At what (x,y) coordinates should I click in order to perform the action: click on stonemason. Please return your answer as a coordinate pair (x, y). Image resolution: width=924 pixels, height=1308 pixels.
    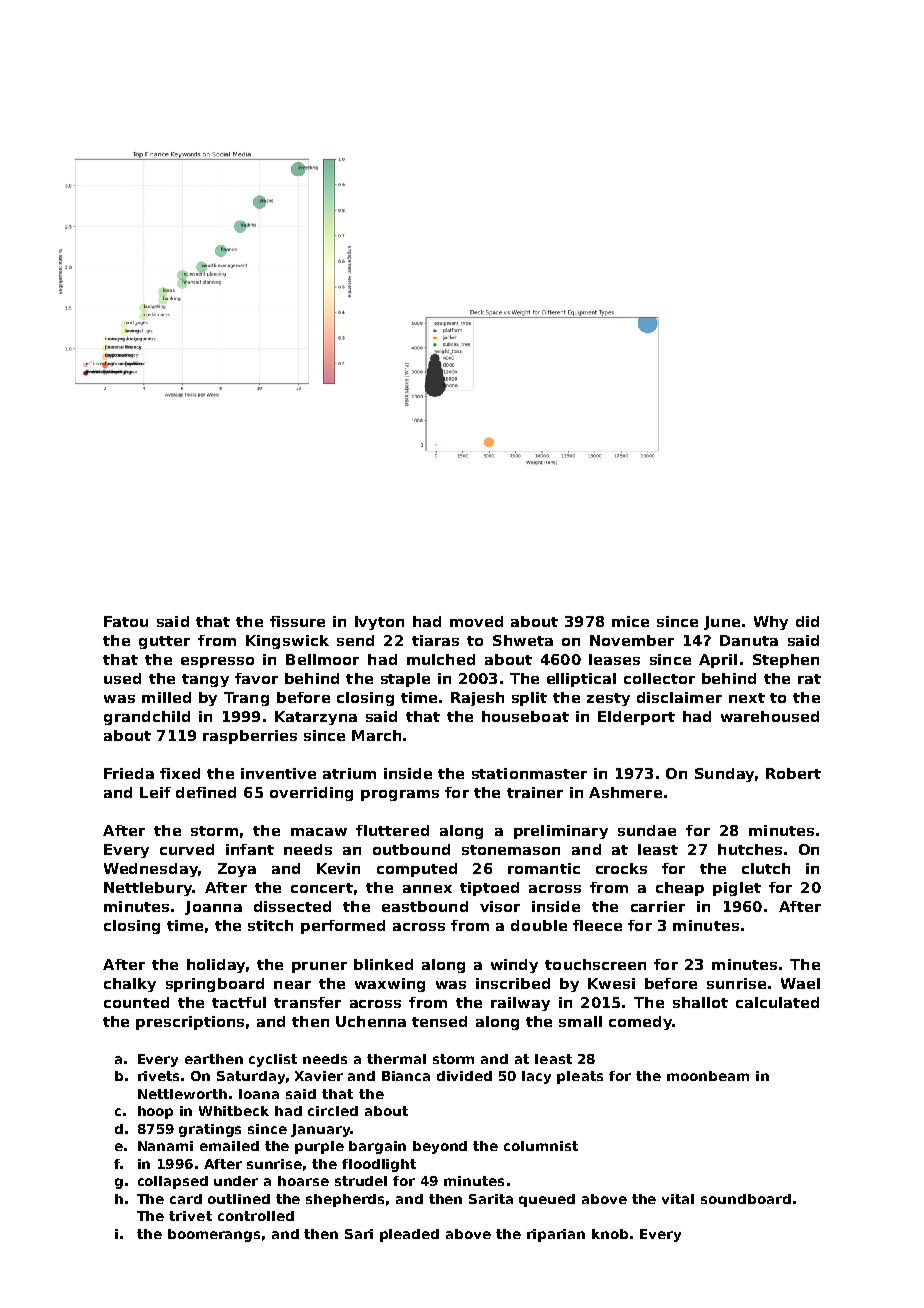
    Looking at the image, I should click on (511, 850).
